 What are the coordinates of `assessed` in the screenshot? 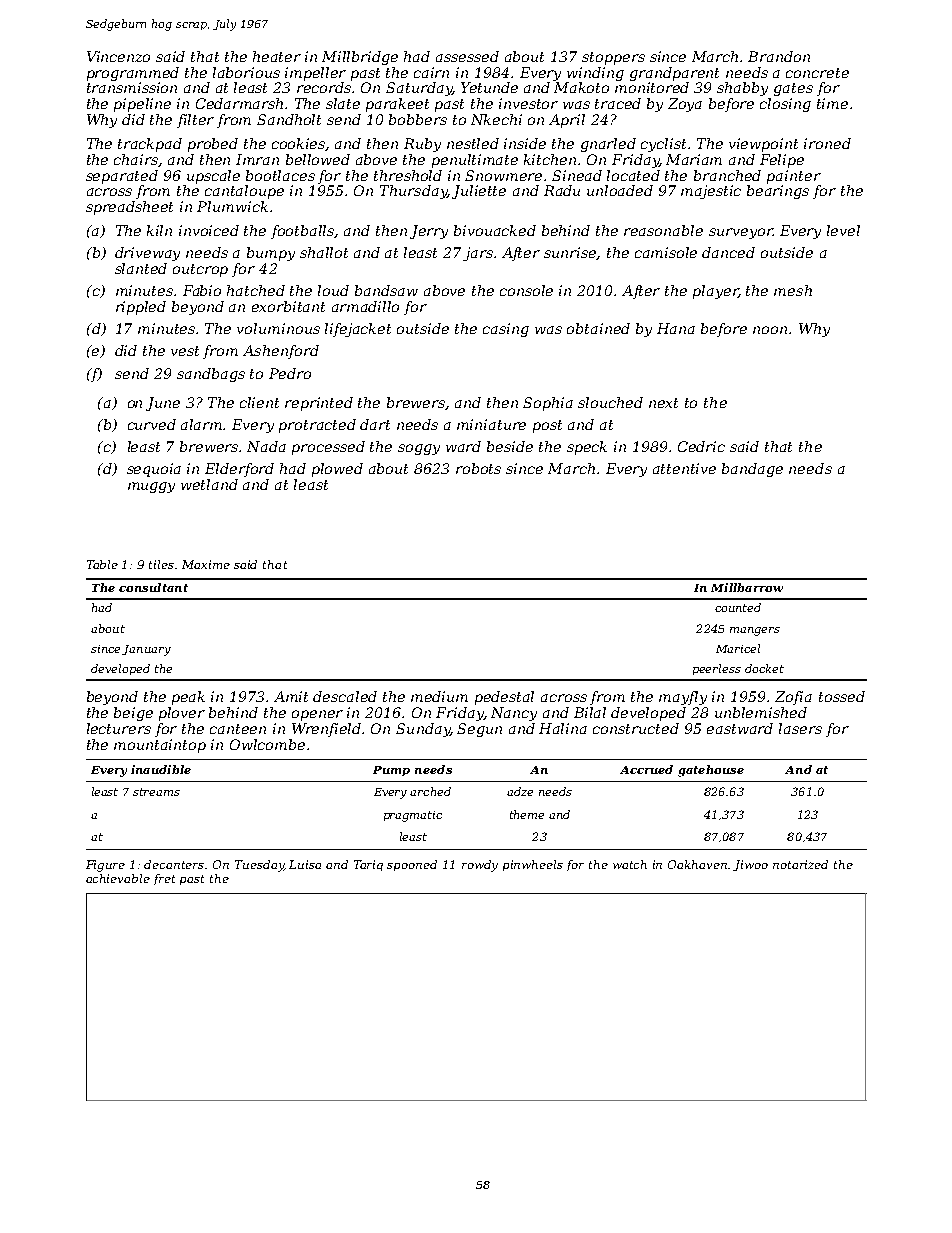 It's located at (467, 56).
